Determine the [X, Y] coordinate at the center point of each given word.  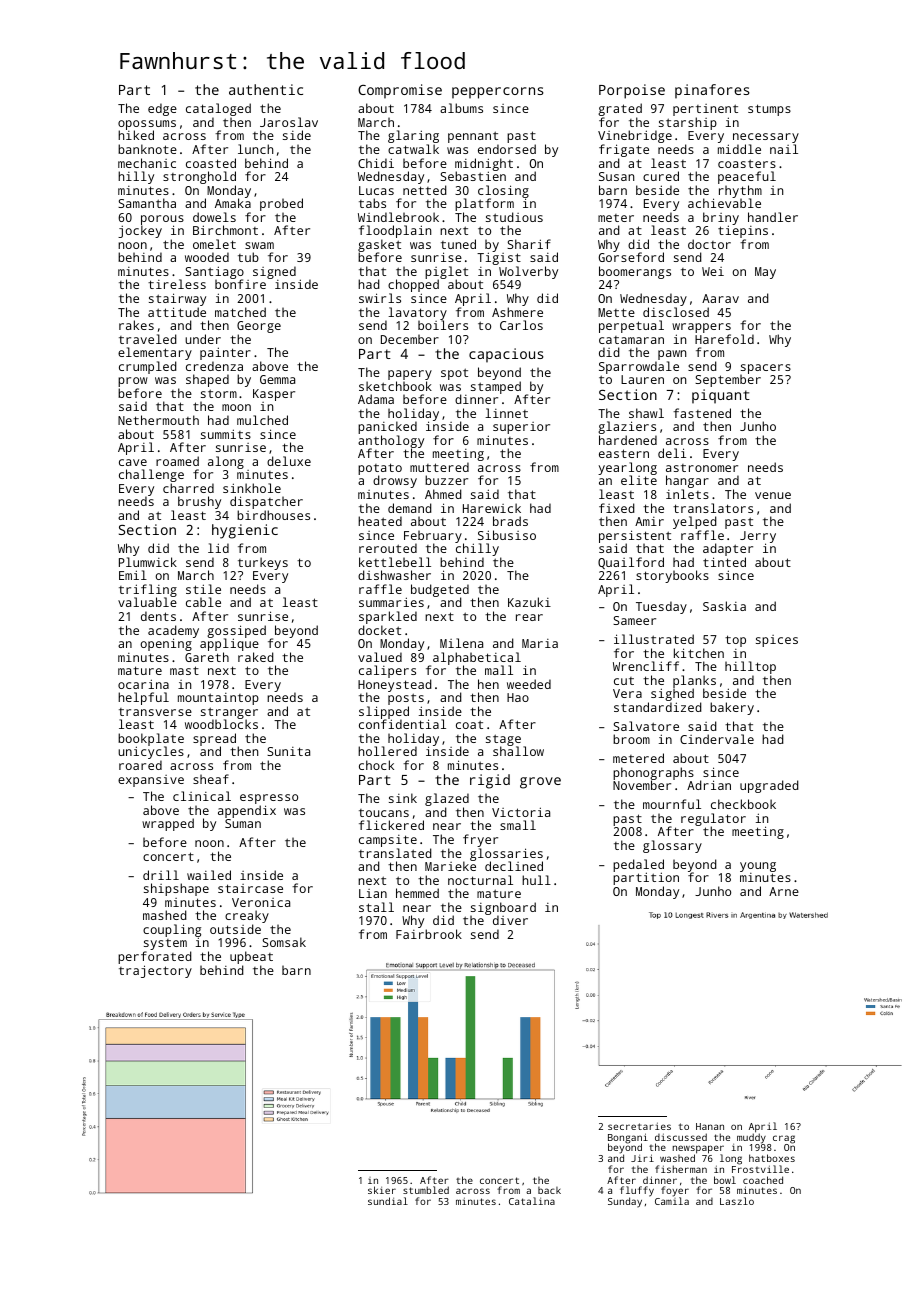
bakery [732, 708]
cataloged [218, 109]
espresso [269, 799]
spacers [766, 369]
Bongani [628, 1138]
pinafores [712, 91]
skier [382, 1190]
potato [380, 469]
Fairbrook [429, 934]
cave [133, 462]
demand [410, 508]
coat [469, 724]
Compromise [400, 91]
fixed [617, 508]
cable [203, 602]
